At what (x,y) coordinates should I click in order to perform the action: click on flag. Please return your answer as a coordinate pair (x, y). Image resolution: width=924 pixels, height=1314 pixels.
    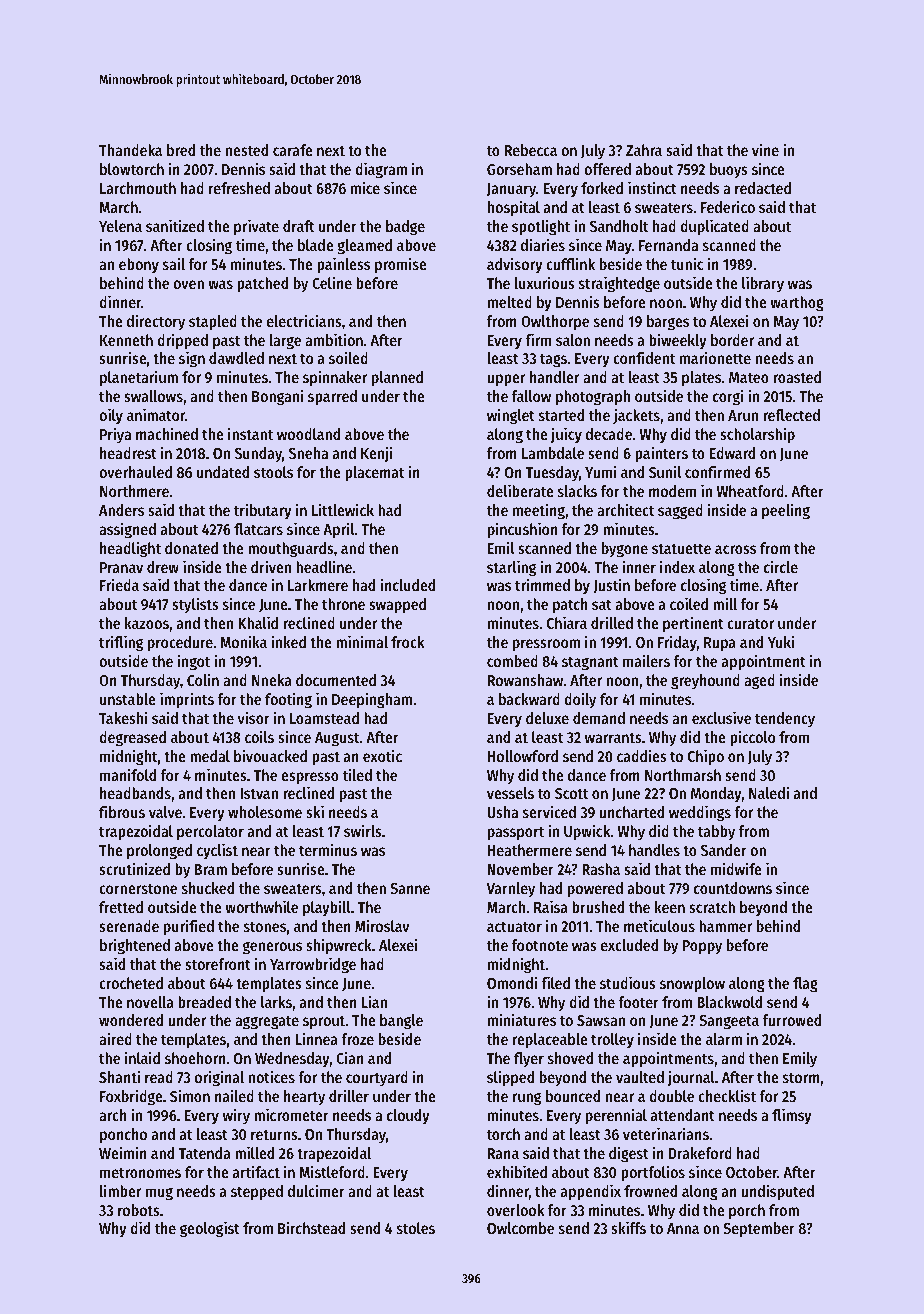
    Looking at the image, I should click on (805, 985).
